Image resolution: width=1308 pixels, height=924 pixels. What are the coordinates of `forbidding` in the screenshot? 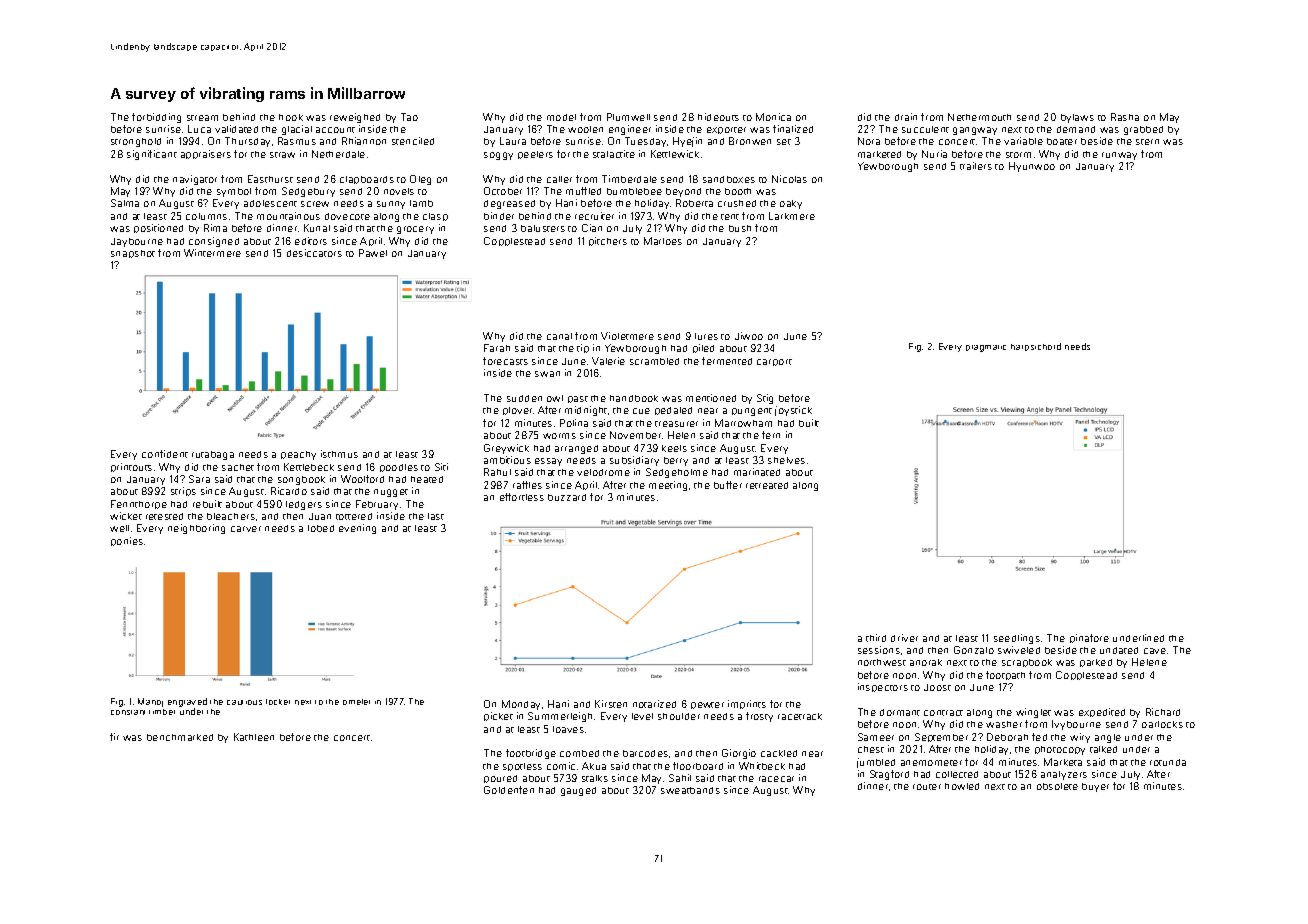 It's located at (156, 118).
